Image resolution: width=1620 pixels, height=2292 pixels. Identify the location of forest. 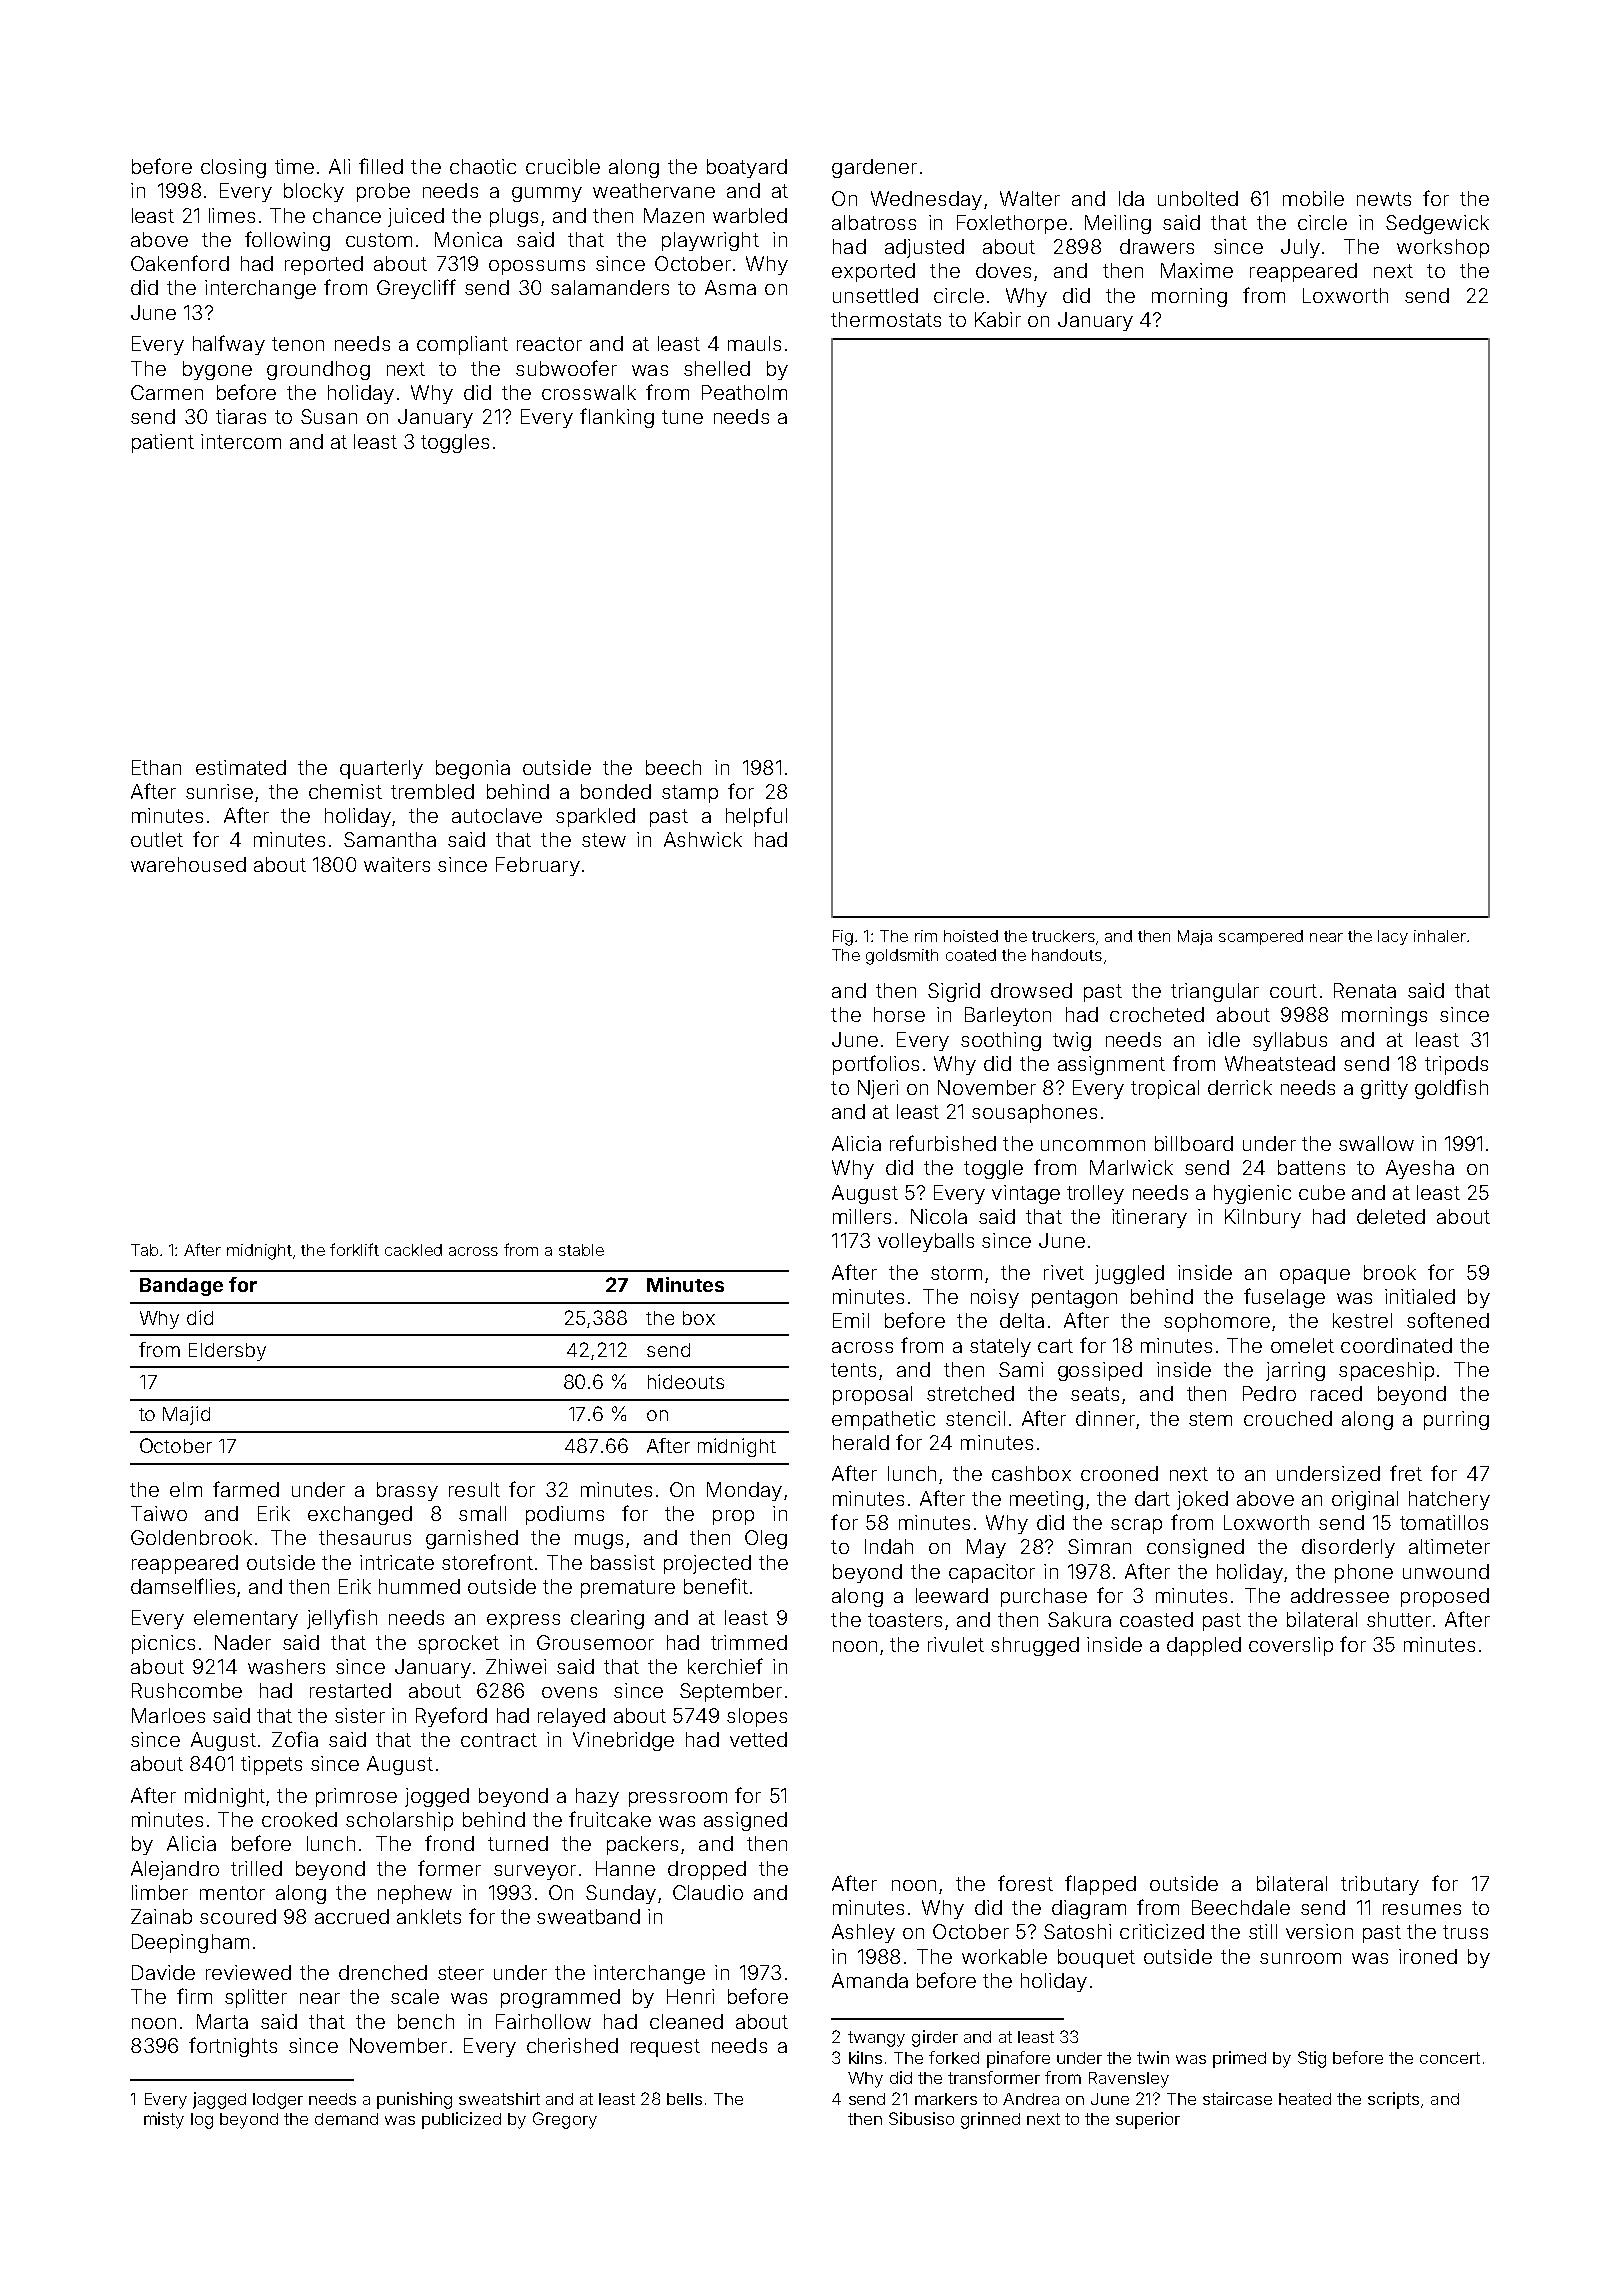
(1025, 1883).
